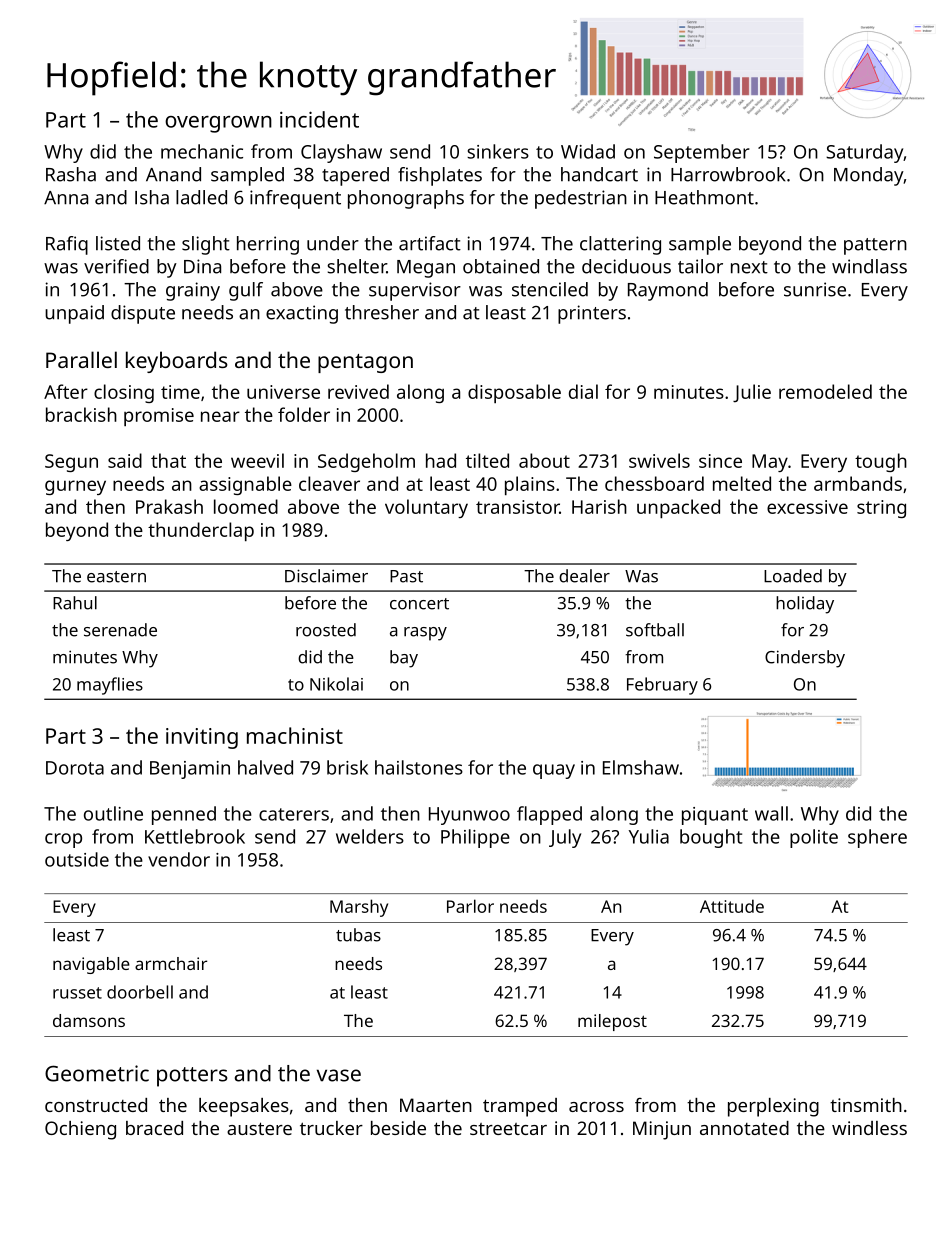 The image size is (952, 1233). Describe the element at coordinates (77, 859) in the page. I see `outside` at that location.
